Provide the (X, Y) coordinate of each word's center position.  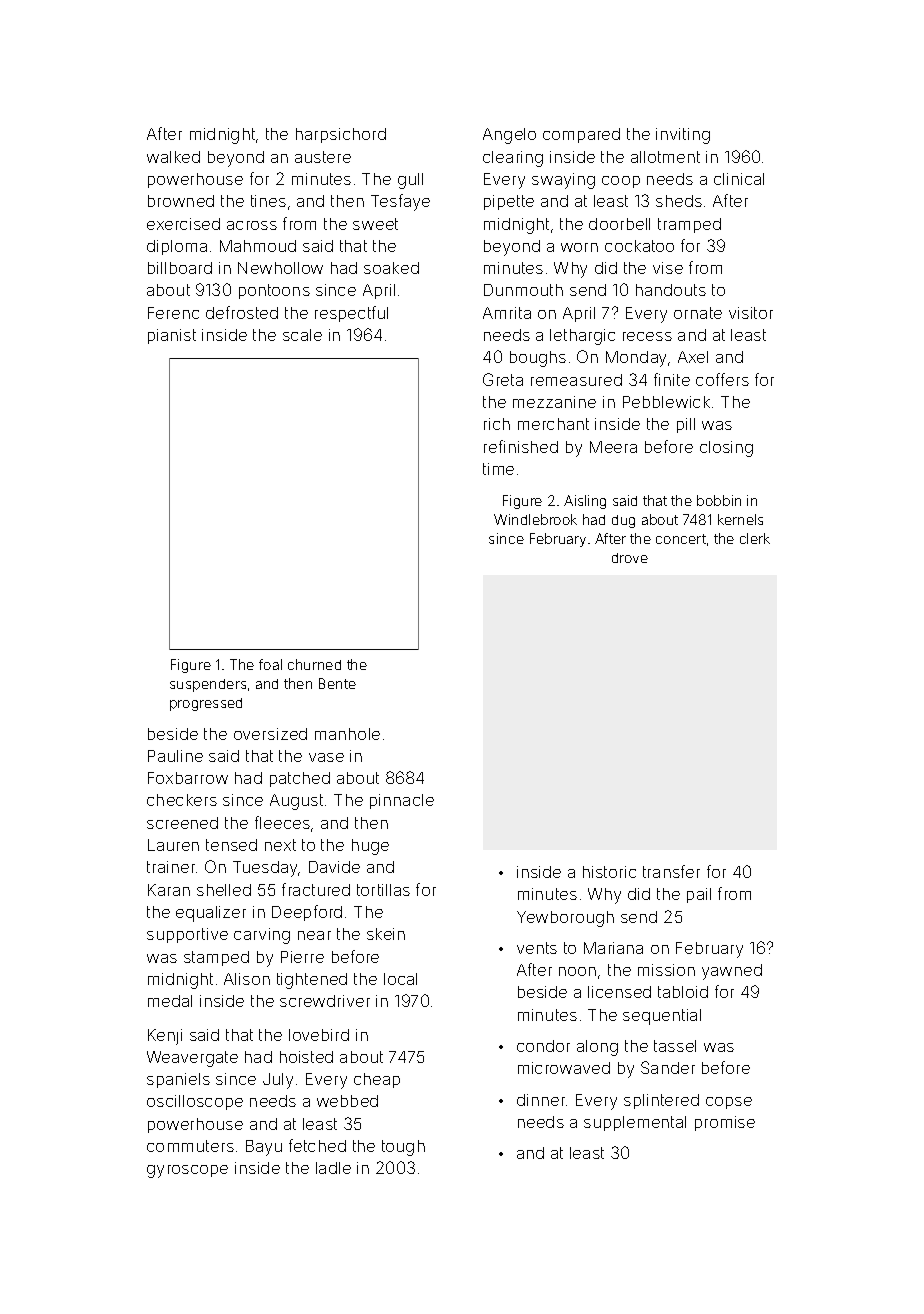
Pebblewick (666, 402)
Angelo (509, 136)
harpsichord (341, 135)
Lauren (173, 845)
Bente (337, 683)
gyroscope (187, 1171)
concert (681, 539)
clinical (739, 179)
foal (270, 664)
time (498, 469)
